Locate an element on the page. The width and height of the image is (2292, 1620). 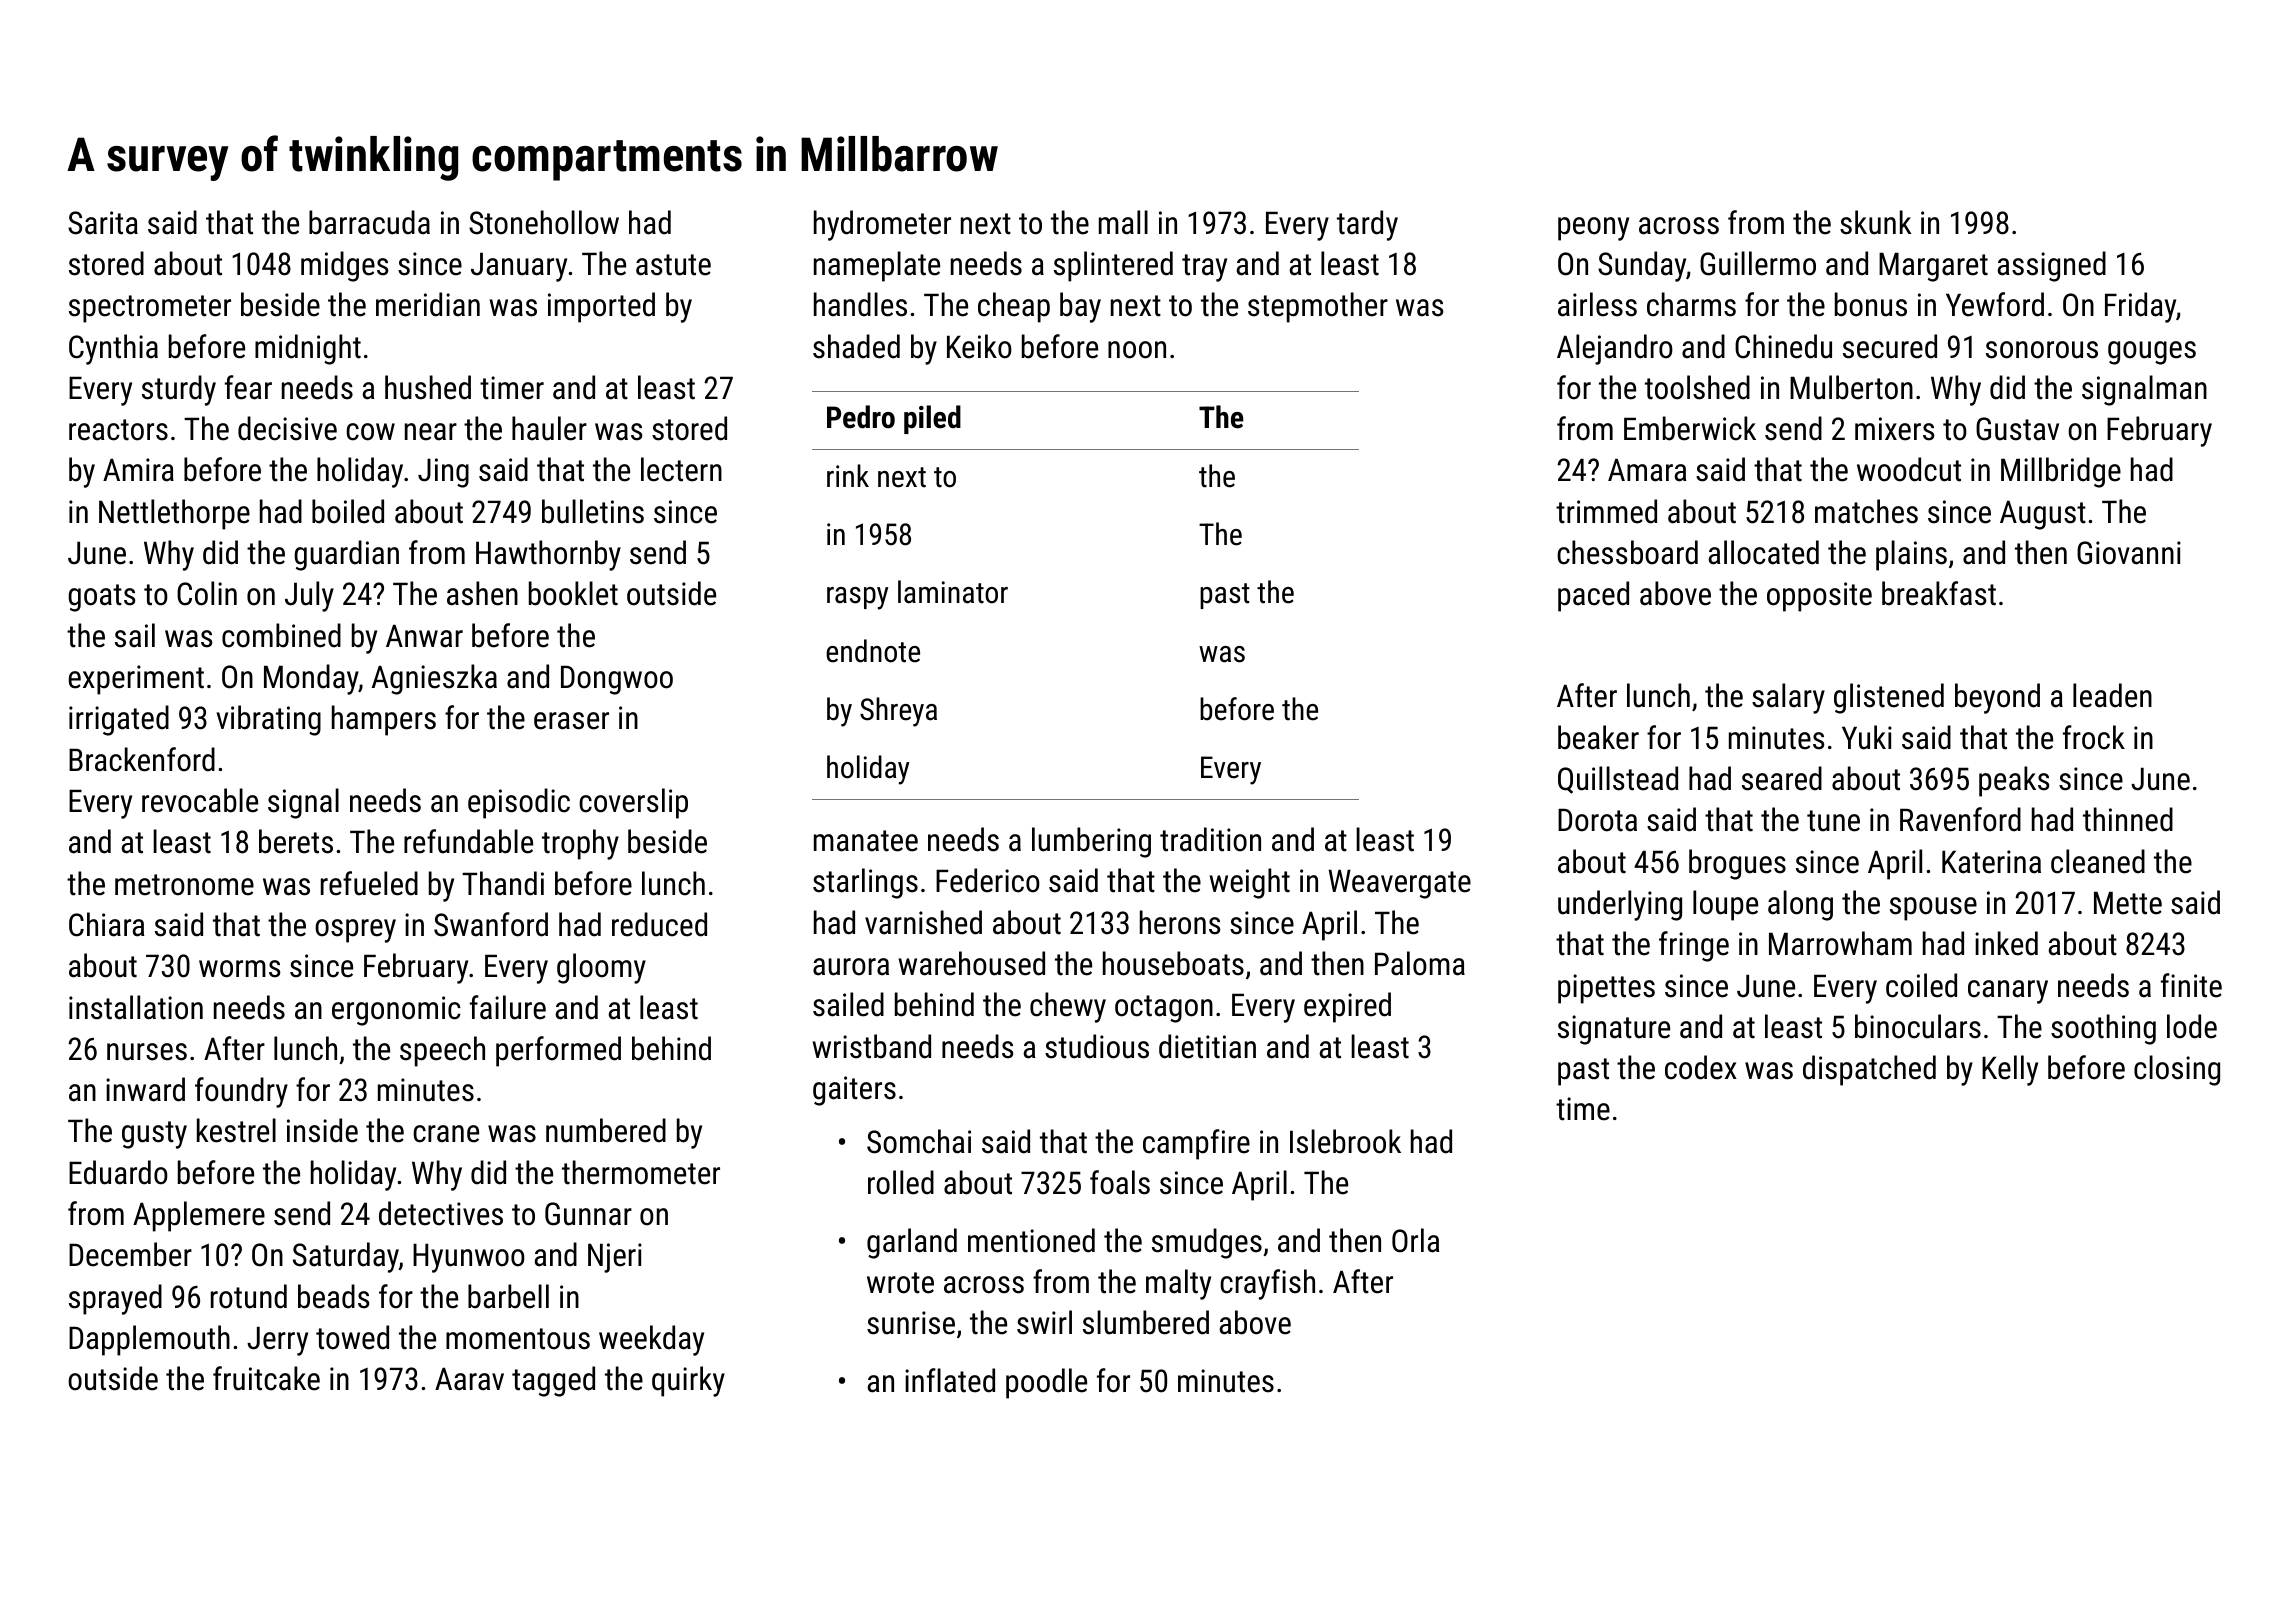
sturdy is located at coordinates (179, 390).
